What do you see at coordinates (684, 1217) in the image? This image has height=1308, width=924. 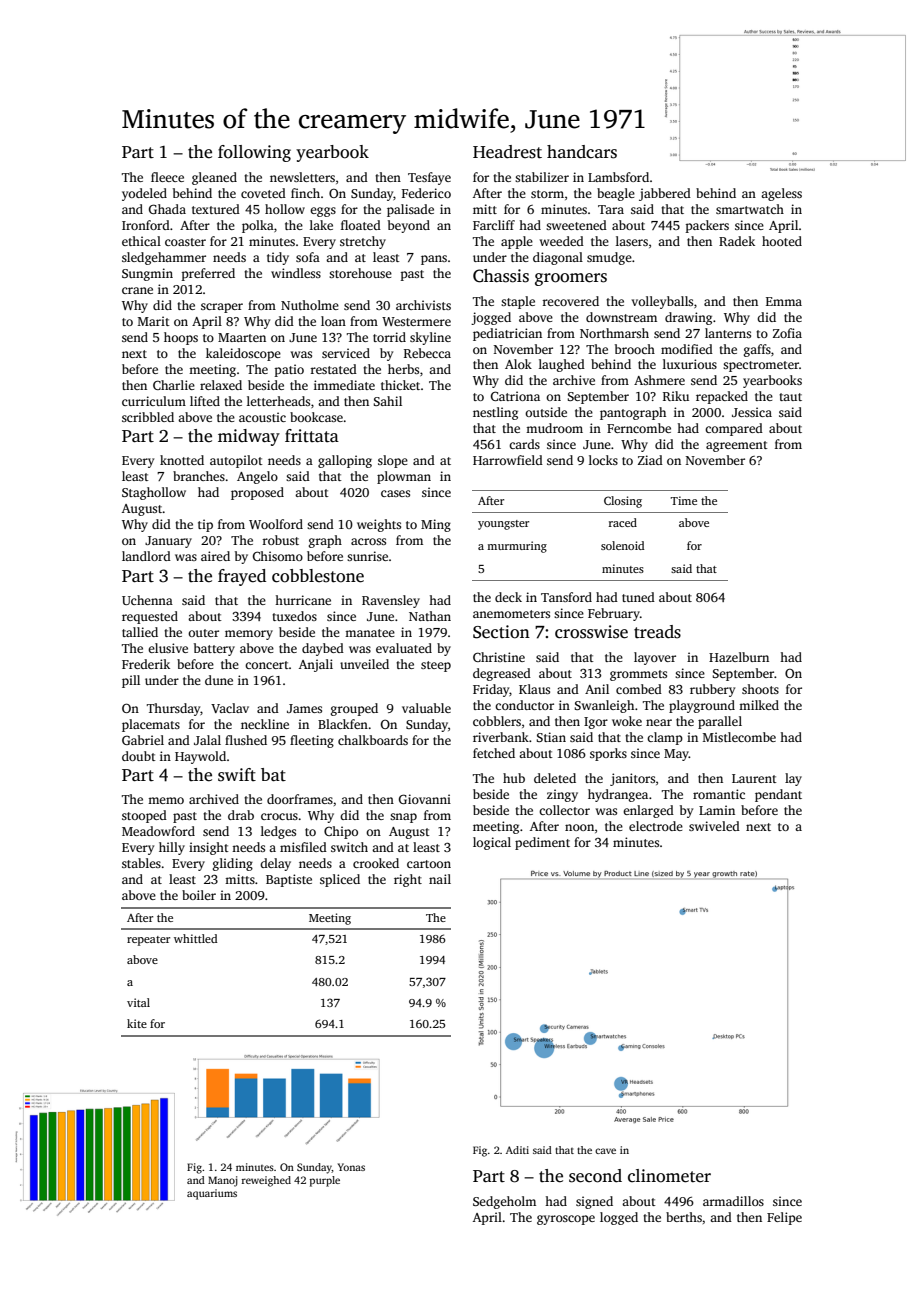 I see `berths` at bounding box center [684, 1217].
